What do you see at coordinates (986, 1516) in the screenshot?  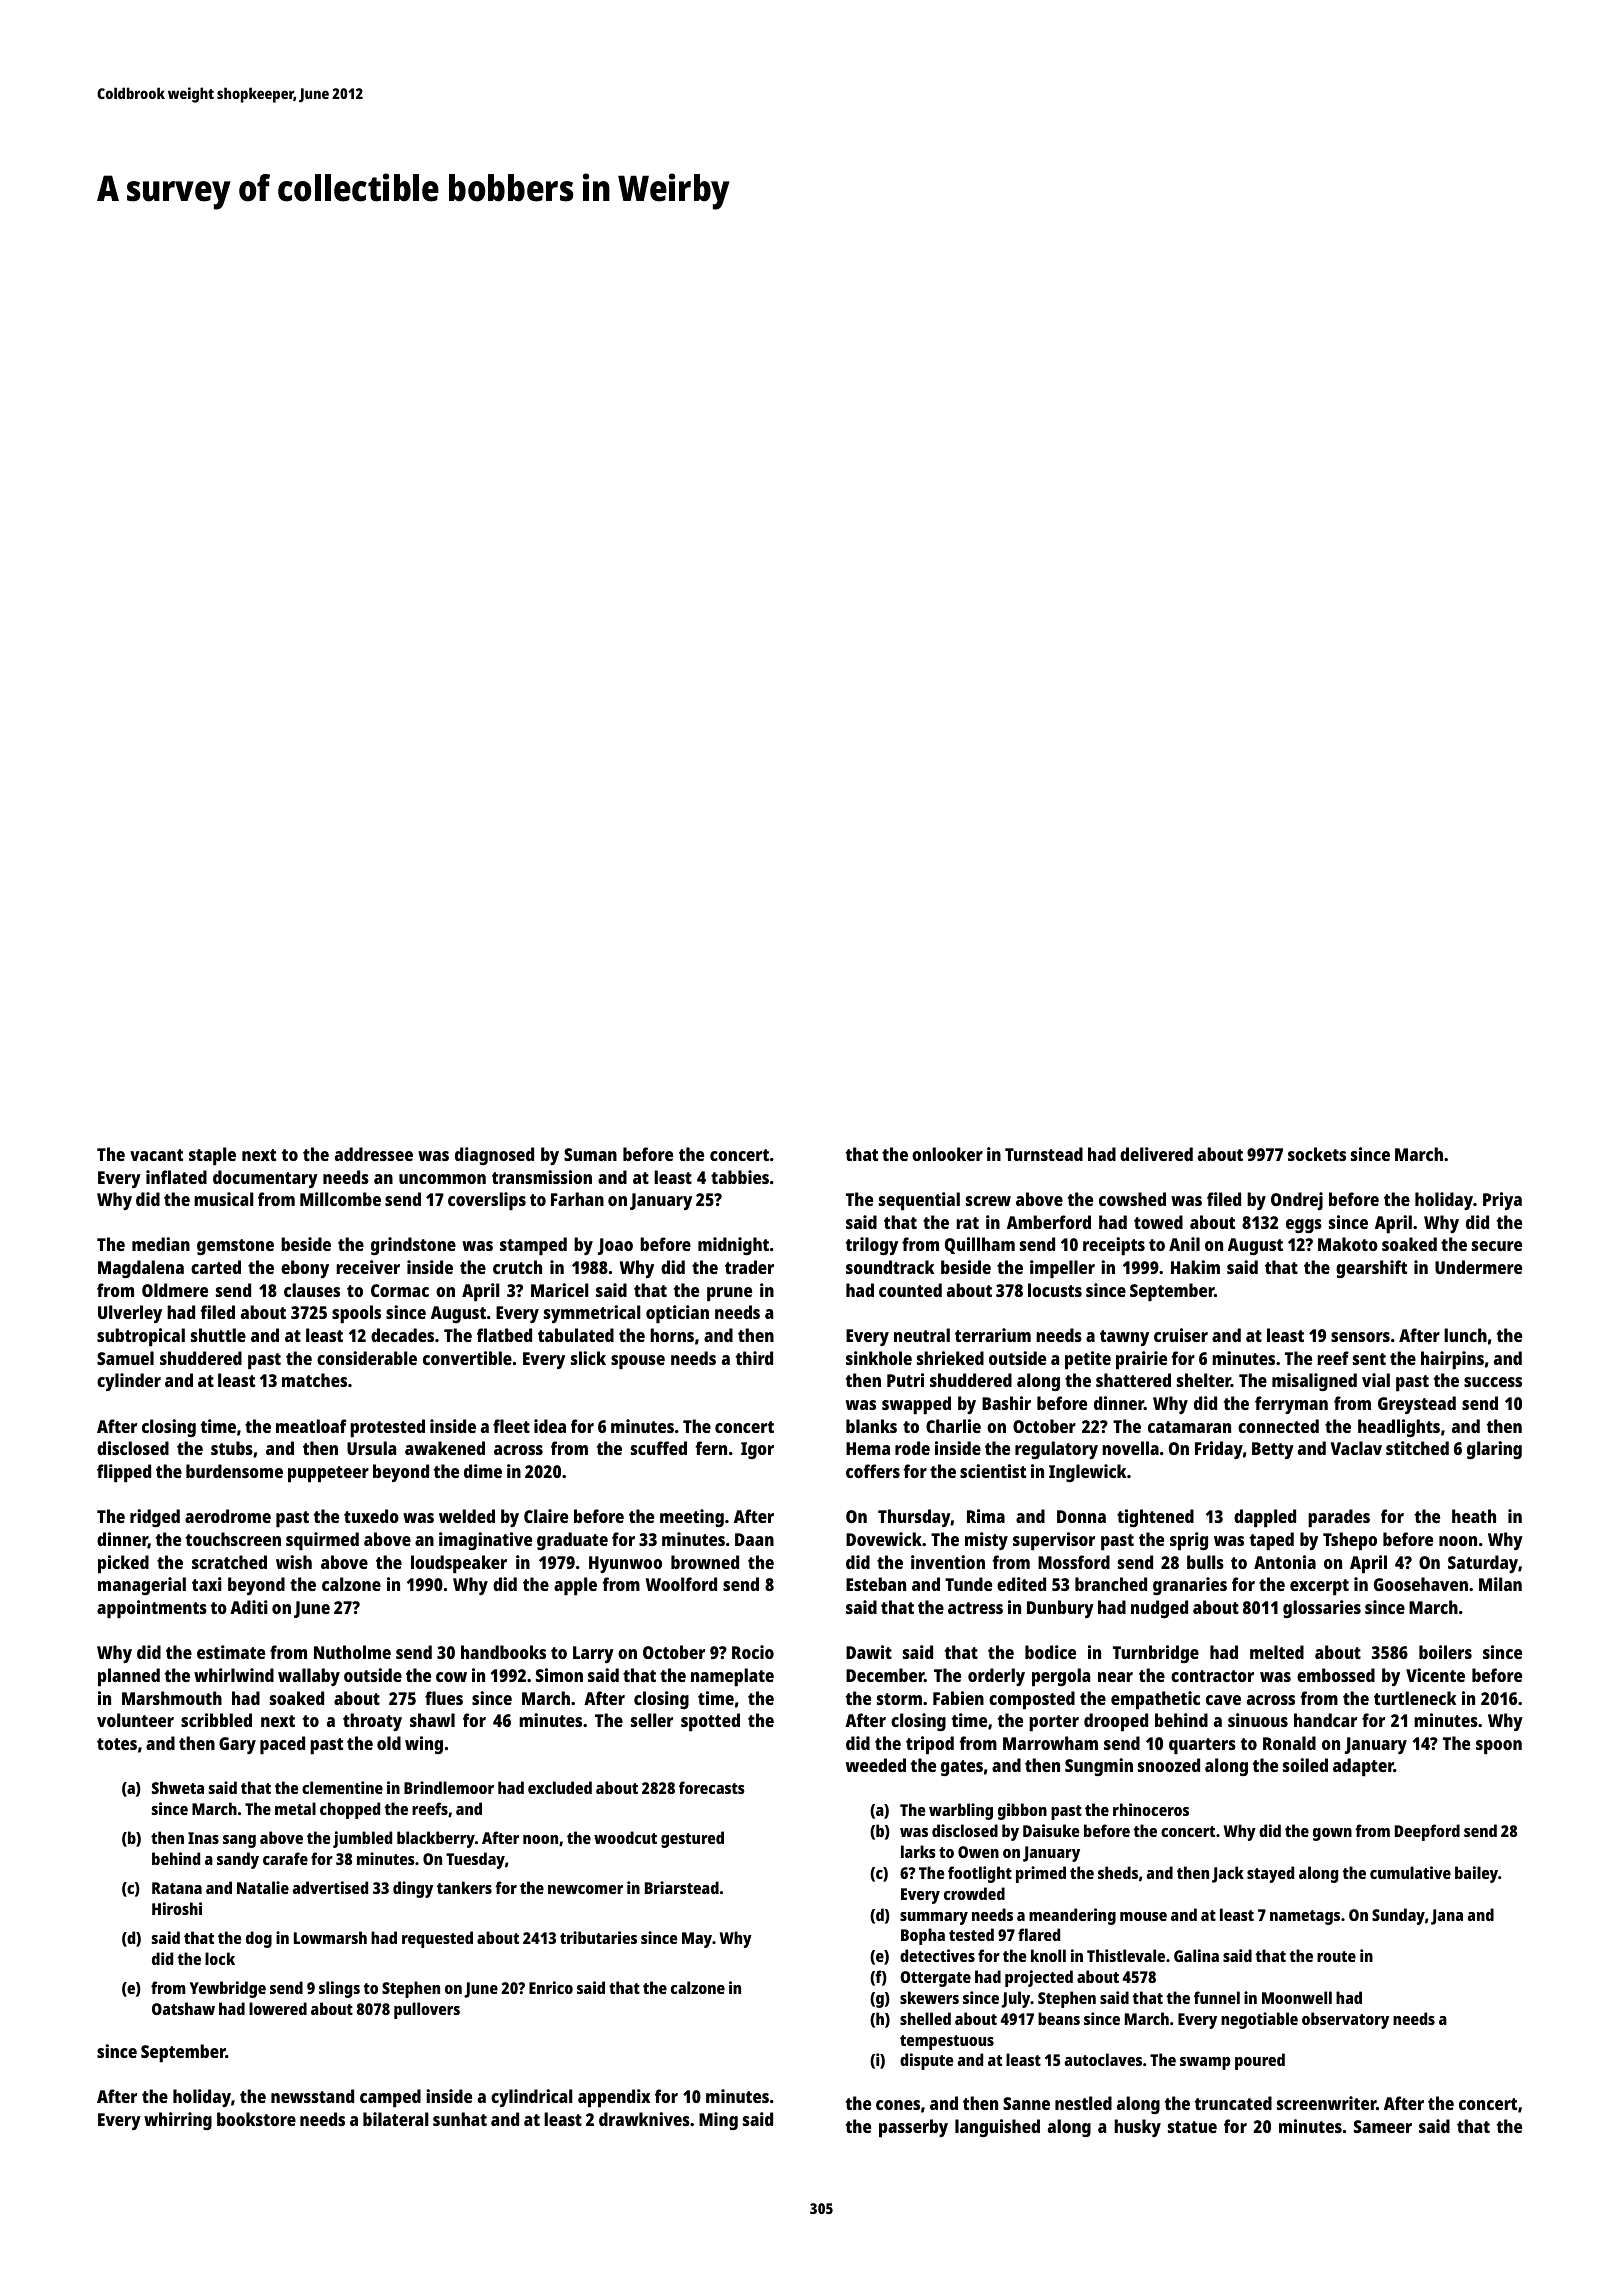 I see `Rima` at bounding box center [986, 1516].
